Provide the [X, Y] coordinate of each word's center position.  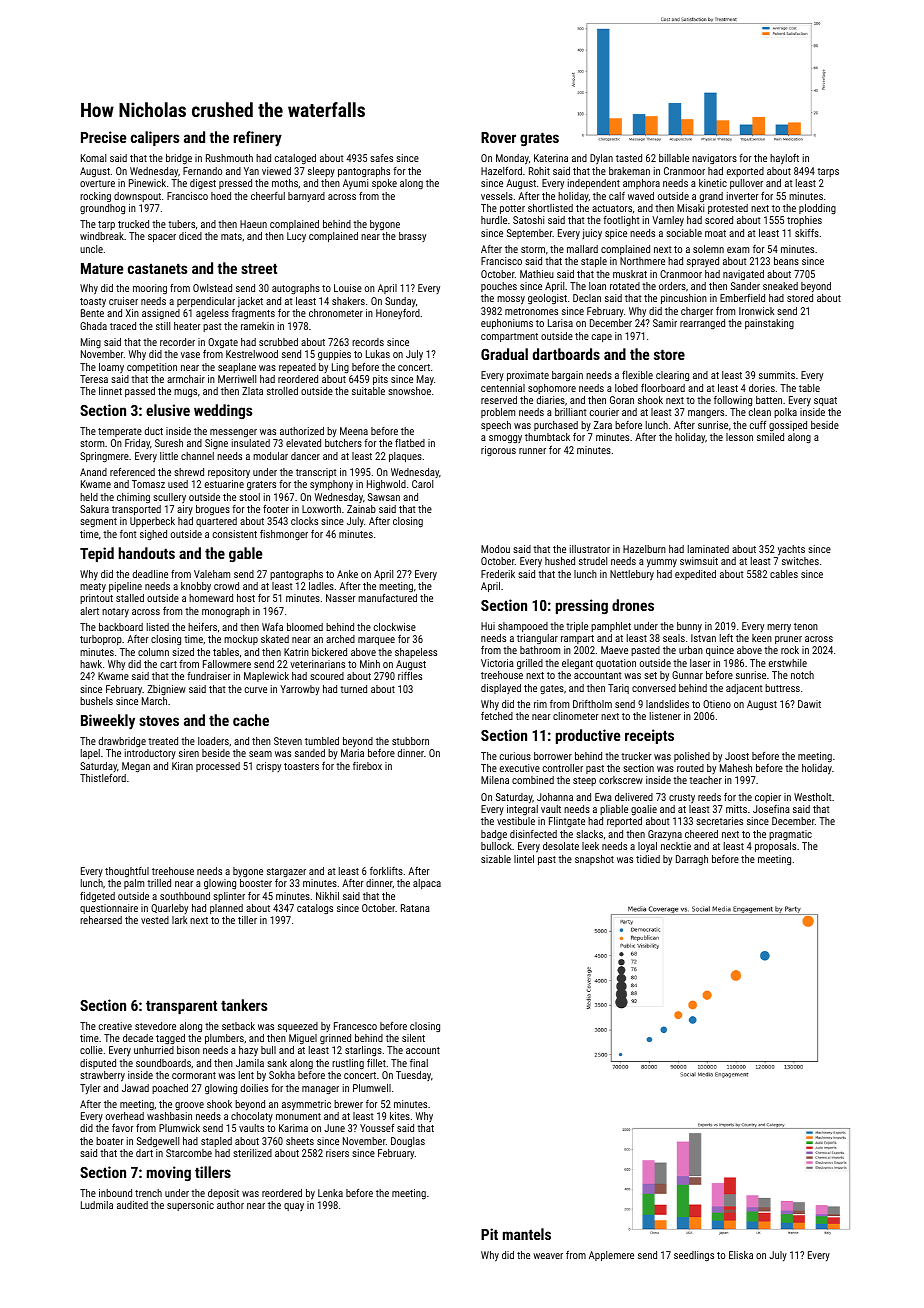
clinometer [576, 716]
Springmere [104, 457]
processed [218, 767]
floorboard [663, 388]
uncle [91, 249]
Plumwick [179, 1128]
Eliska [741, 1255]
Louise [348, 288]
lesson [739, 437]
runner [532, 451]
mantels [527, 1234]
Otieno [717, 704]
